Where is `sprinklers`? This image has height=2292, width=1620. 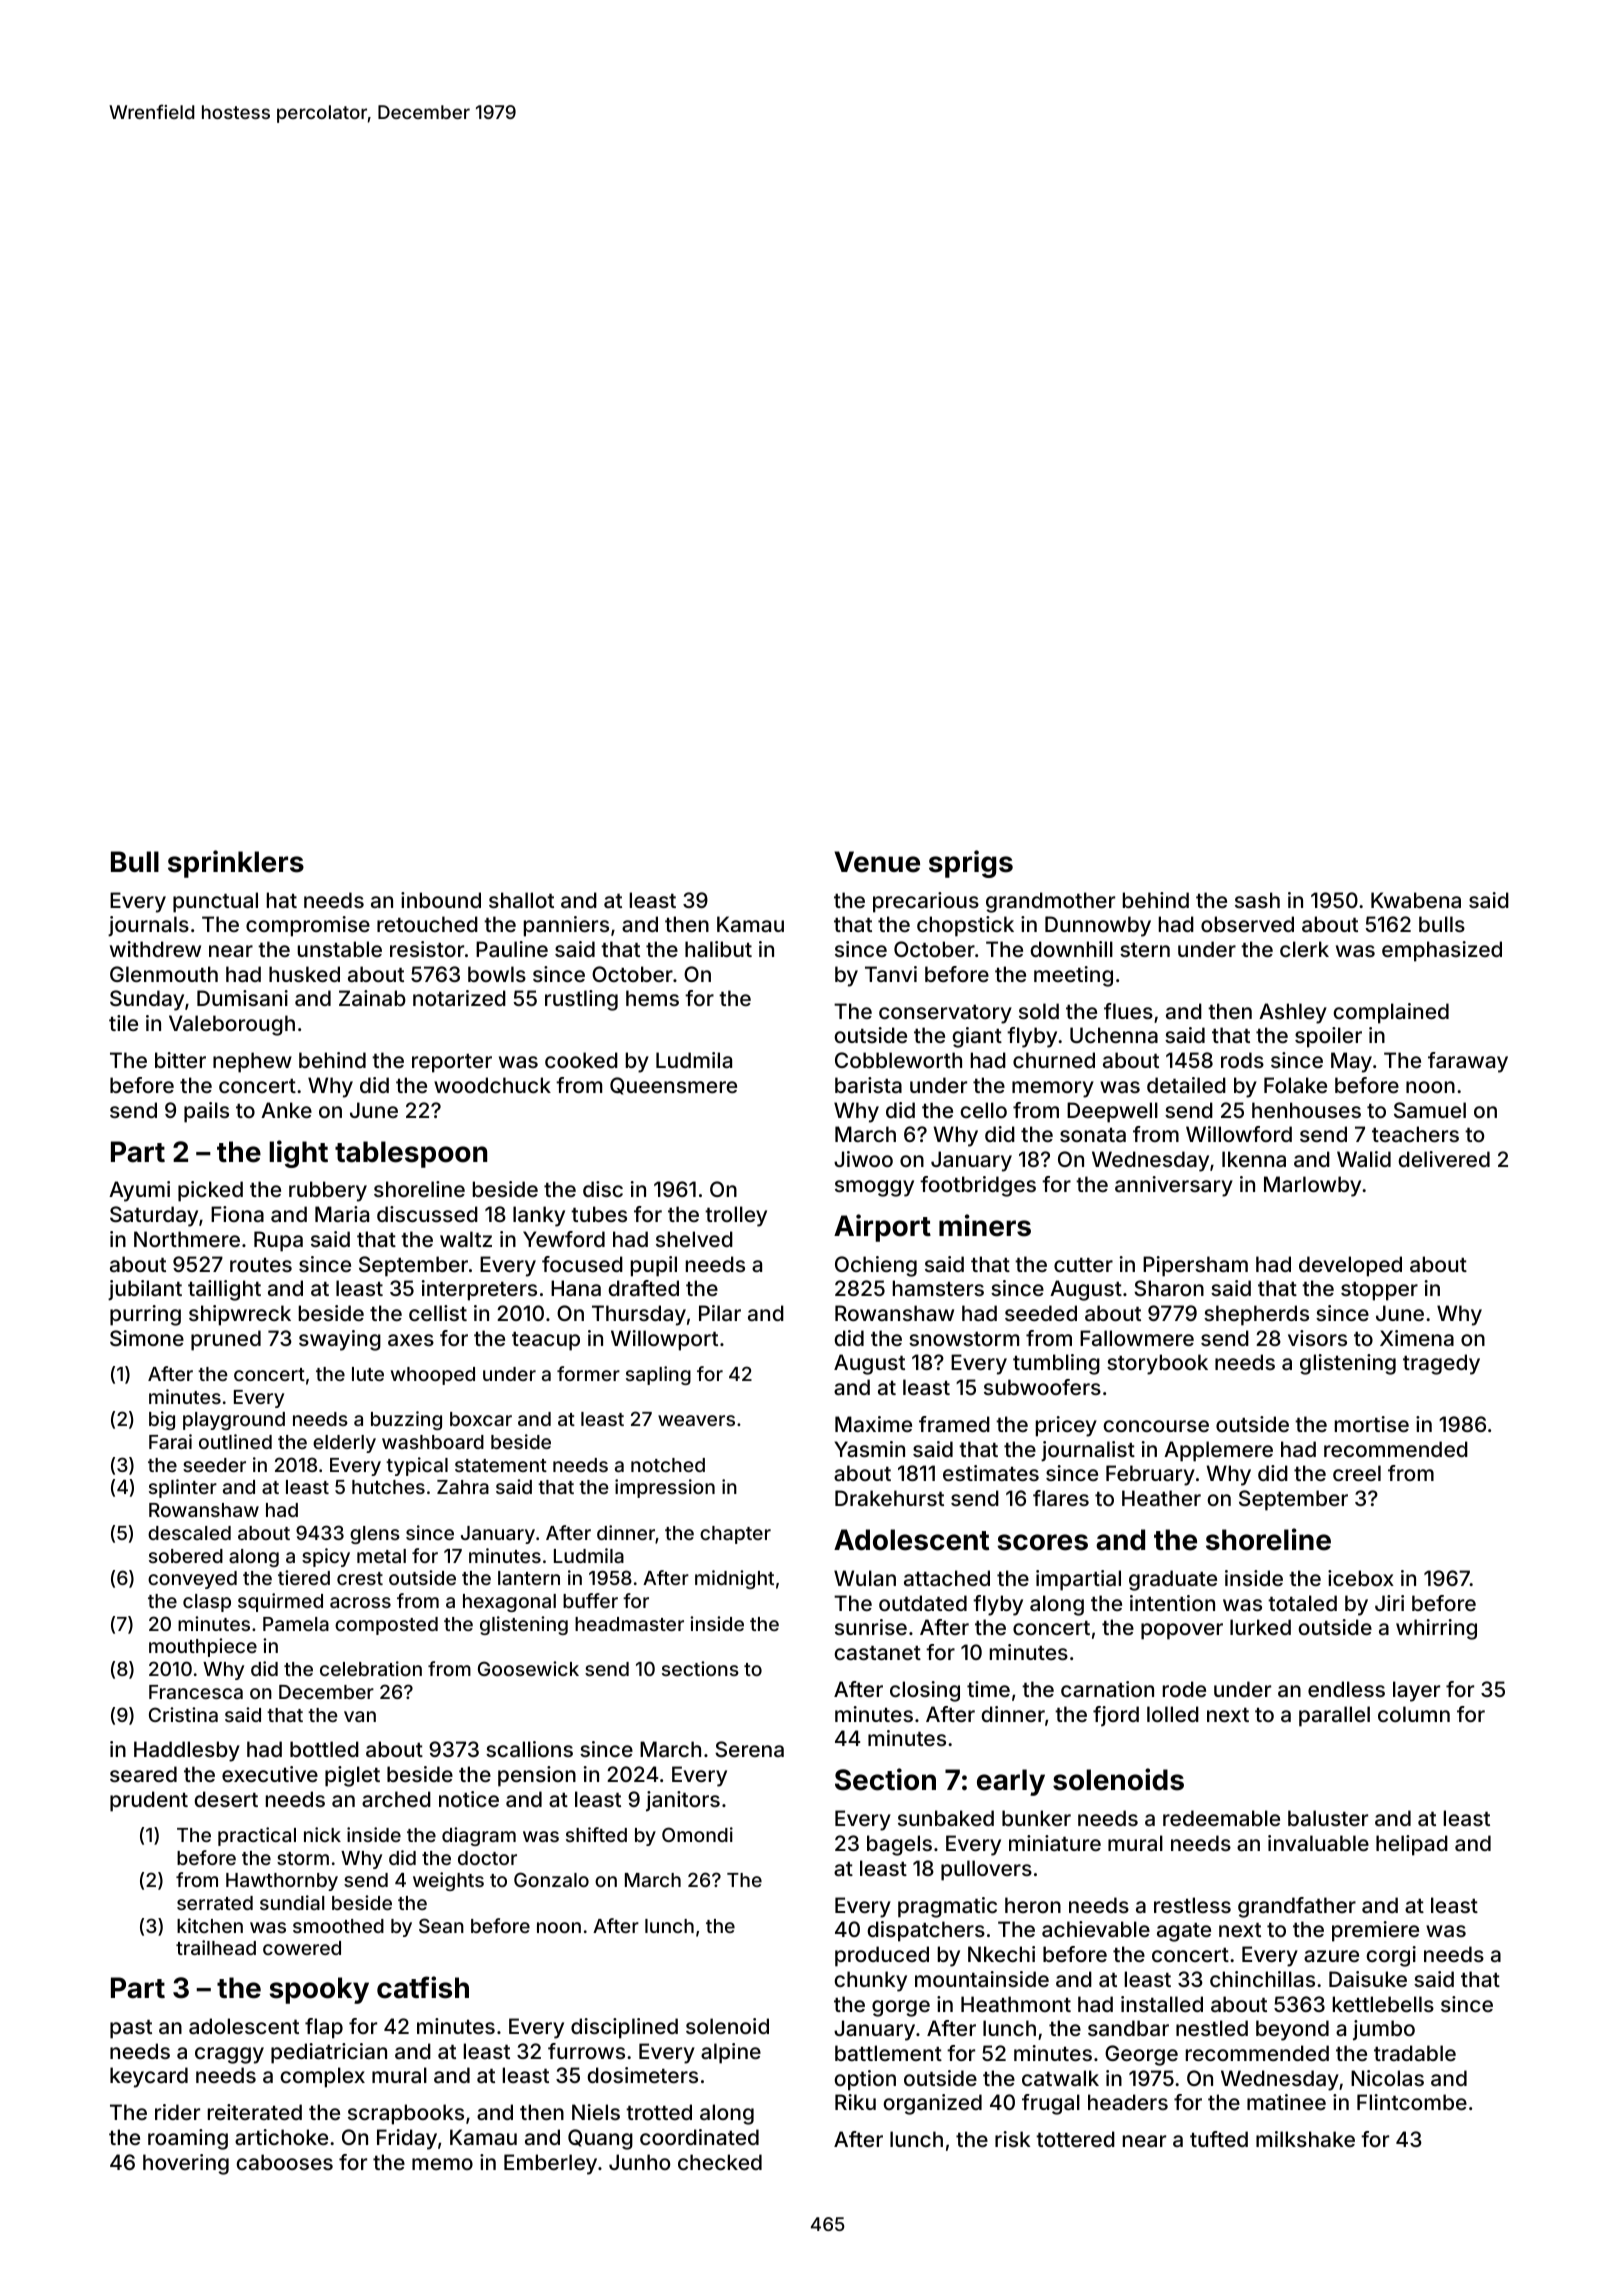 sprinklers is located at coordinates (236, 864).
